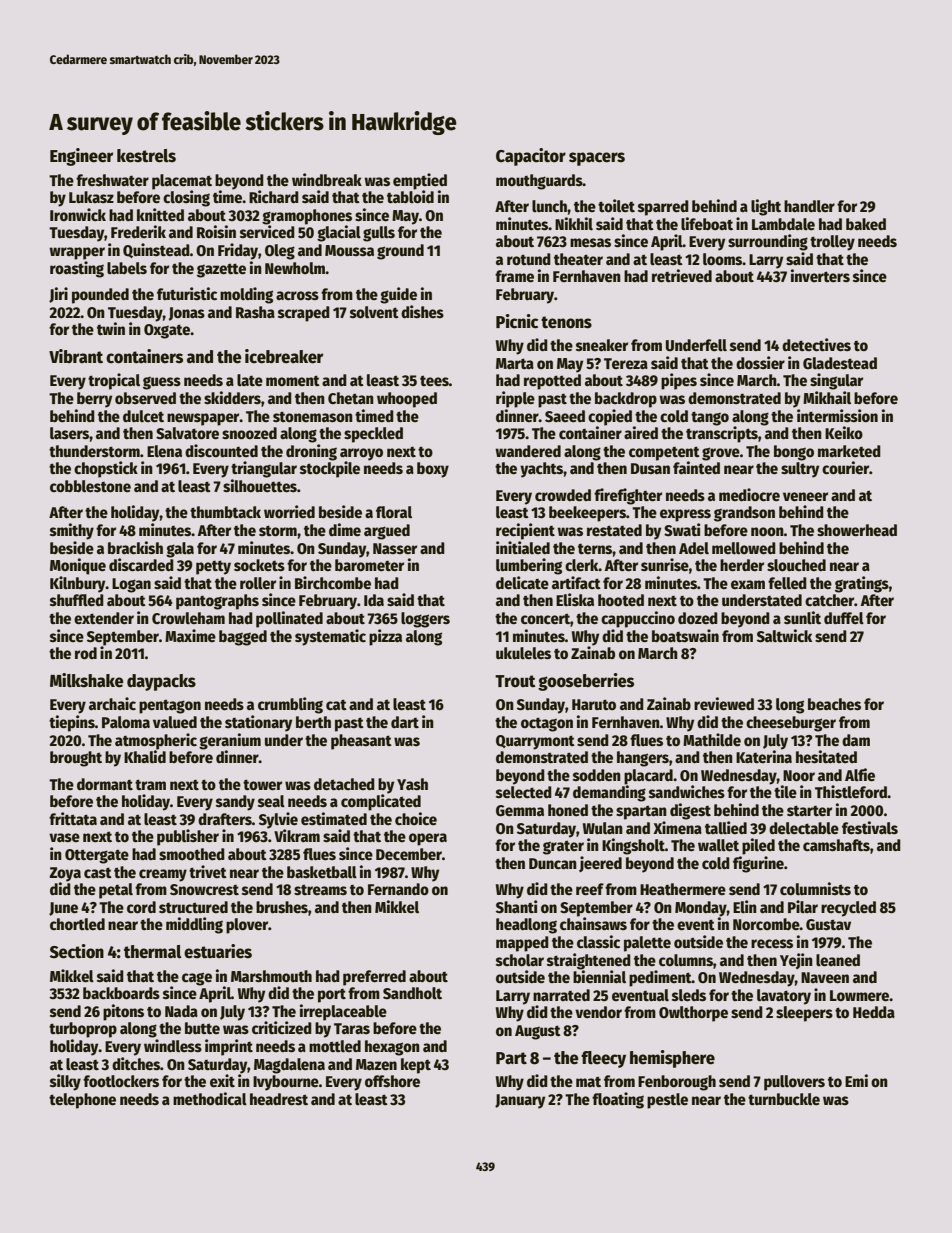 The image size is (952, 1233). I want to click on ripple, so click(515, 399).
